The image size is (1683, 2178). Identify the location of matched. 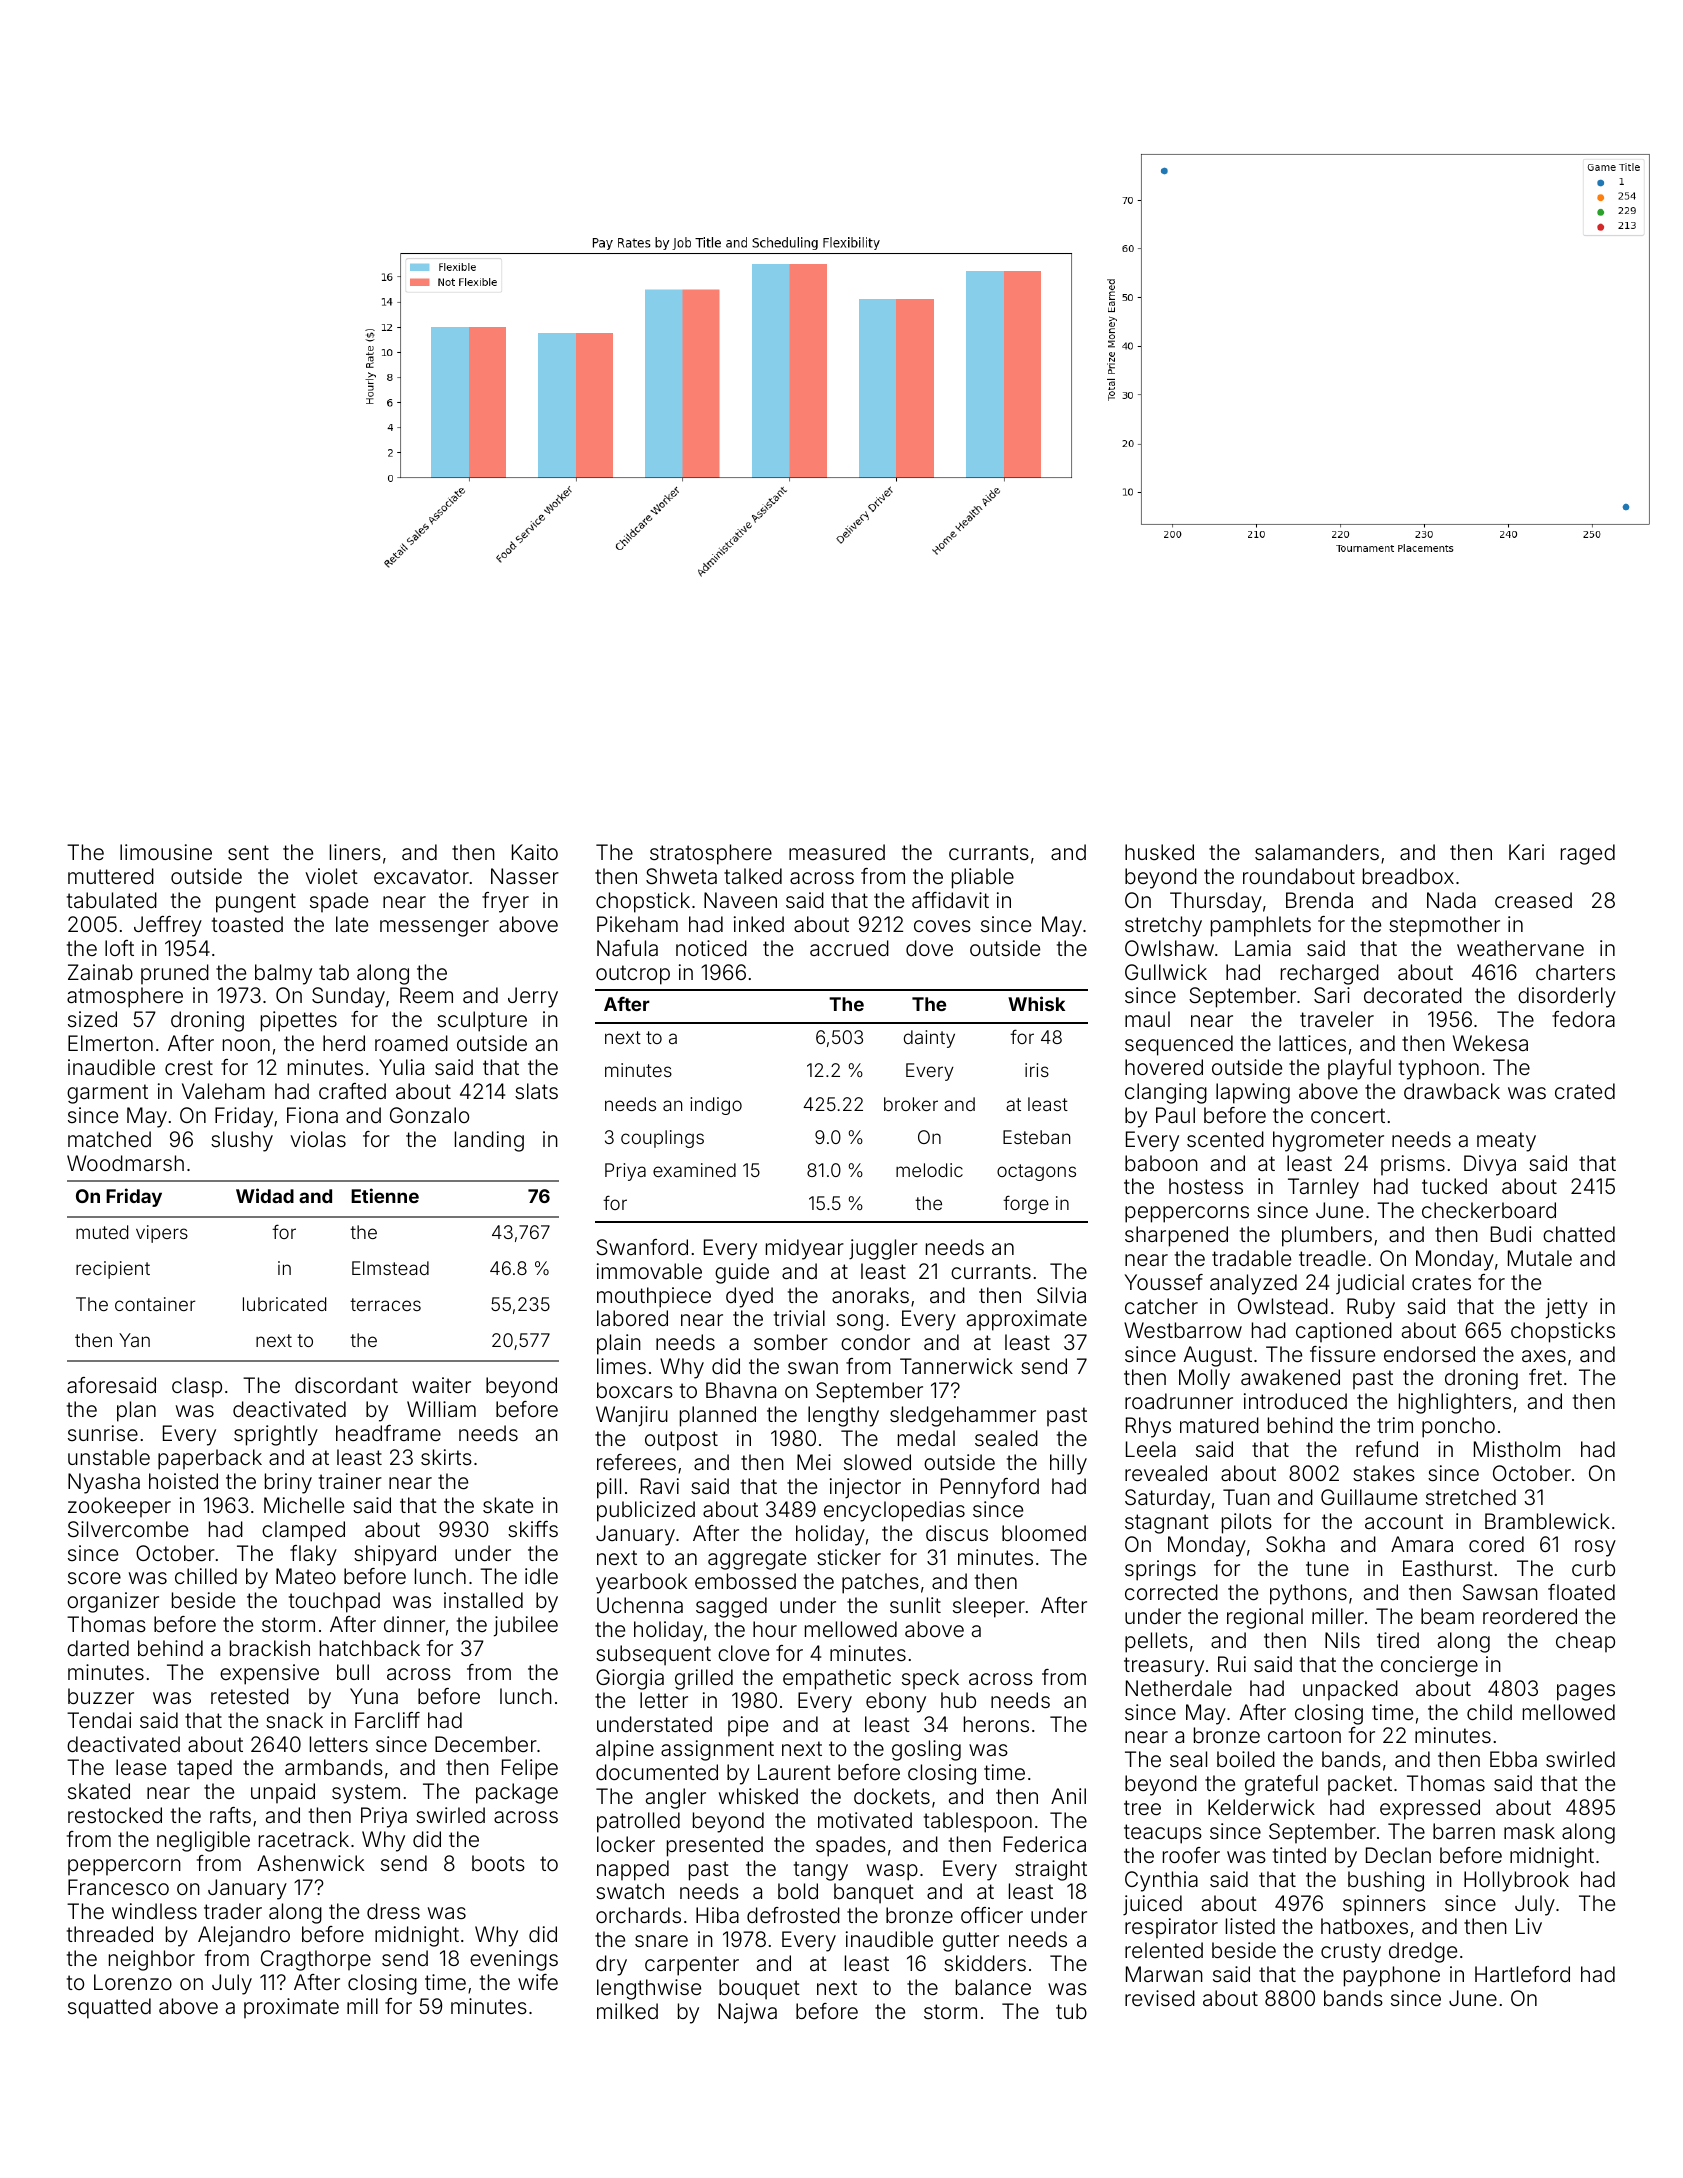
(109, 1139).
